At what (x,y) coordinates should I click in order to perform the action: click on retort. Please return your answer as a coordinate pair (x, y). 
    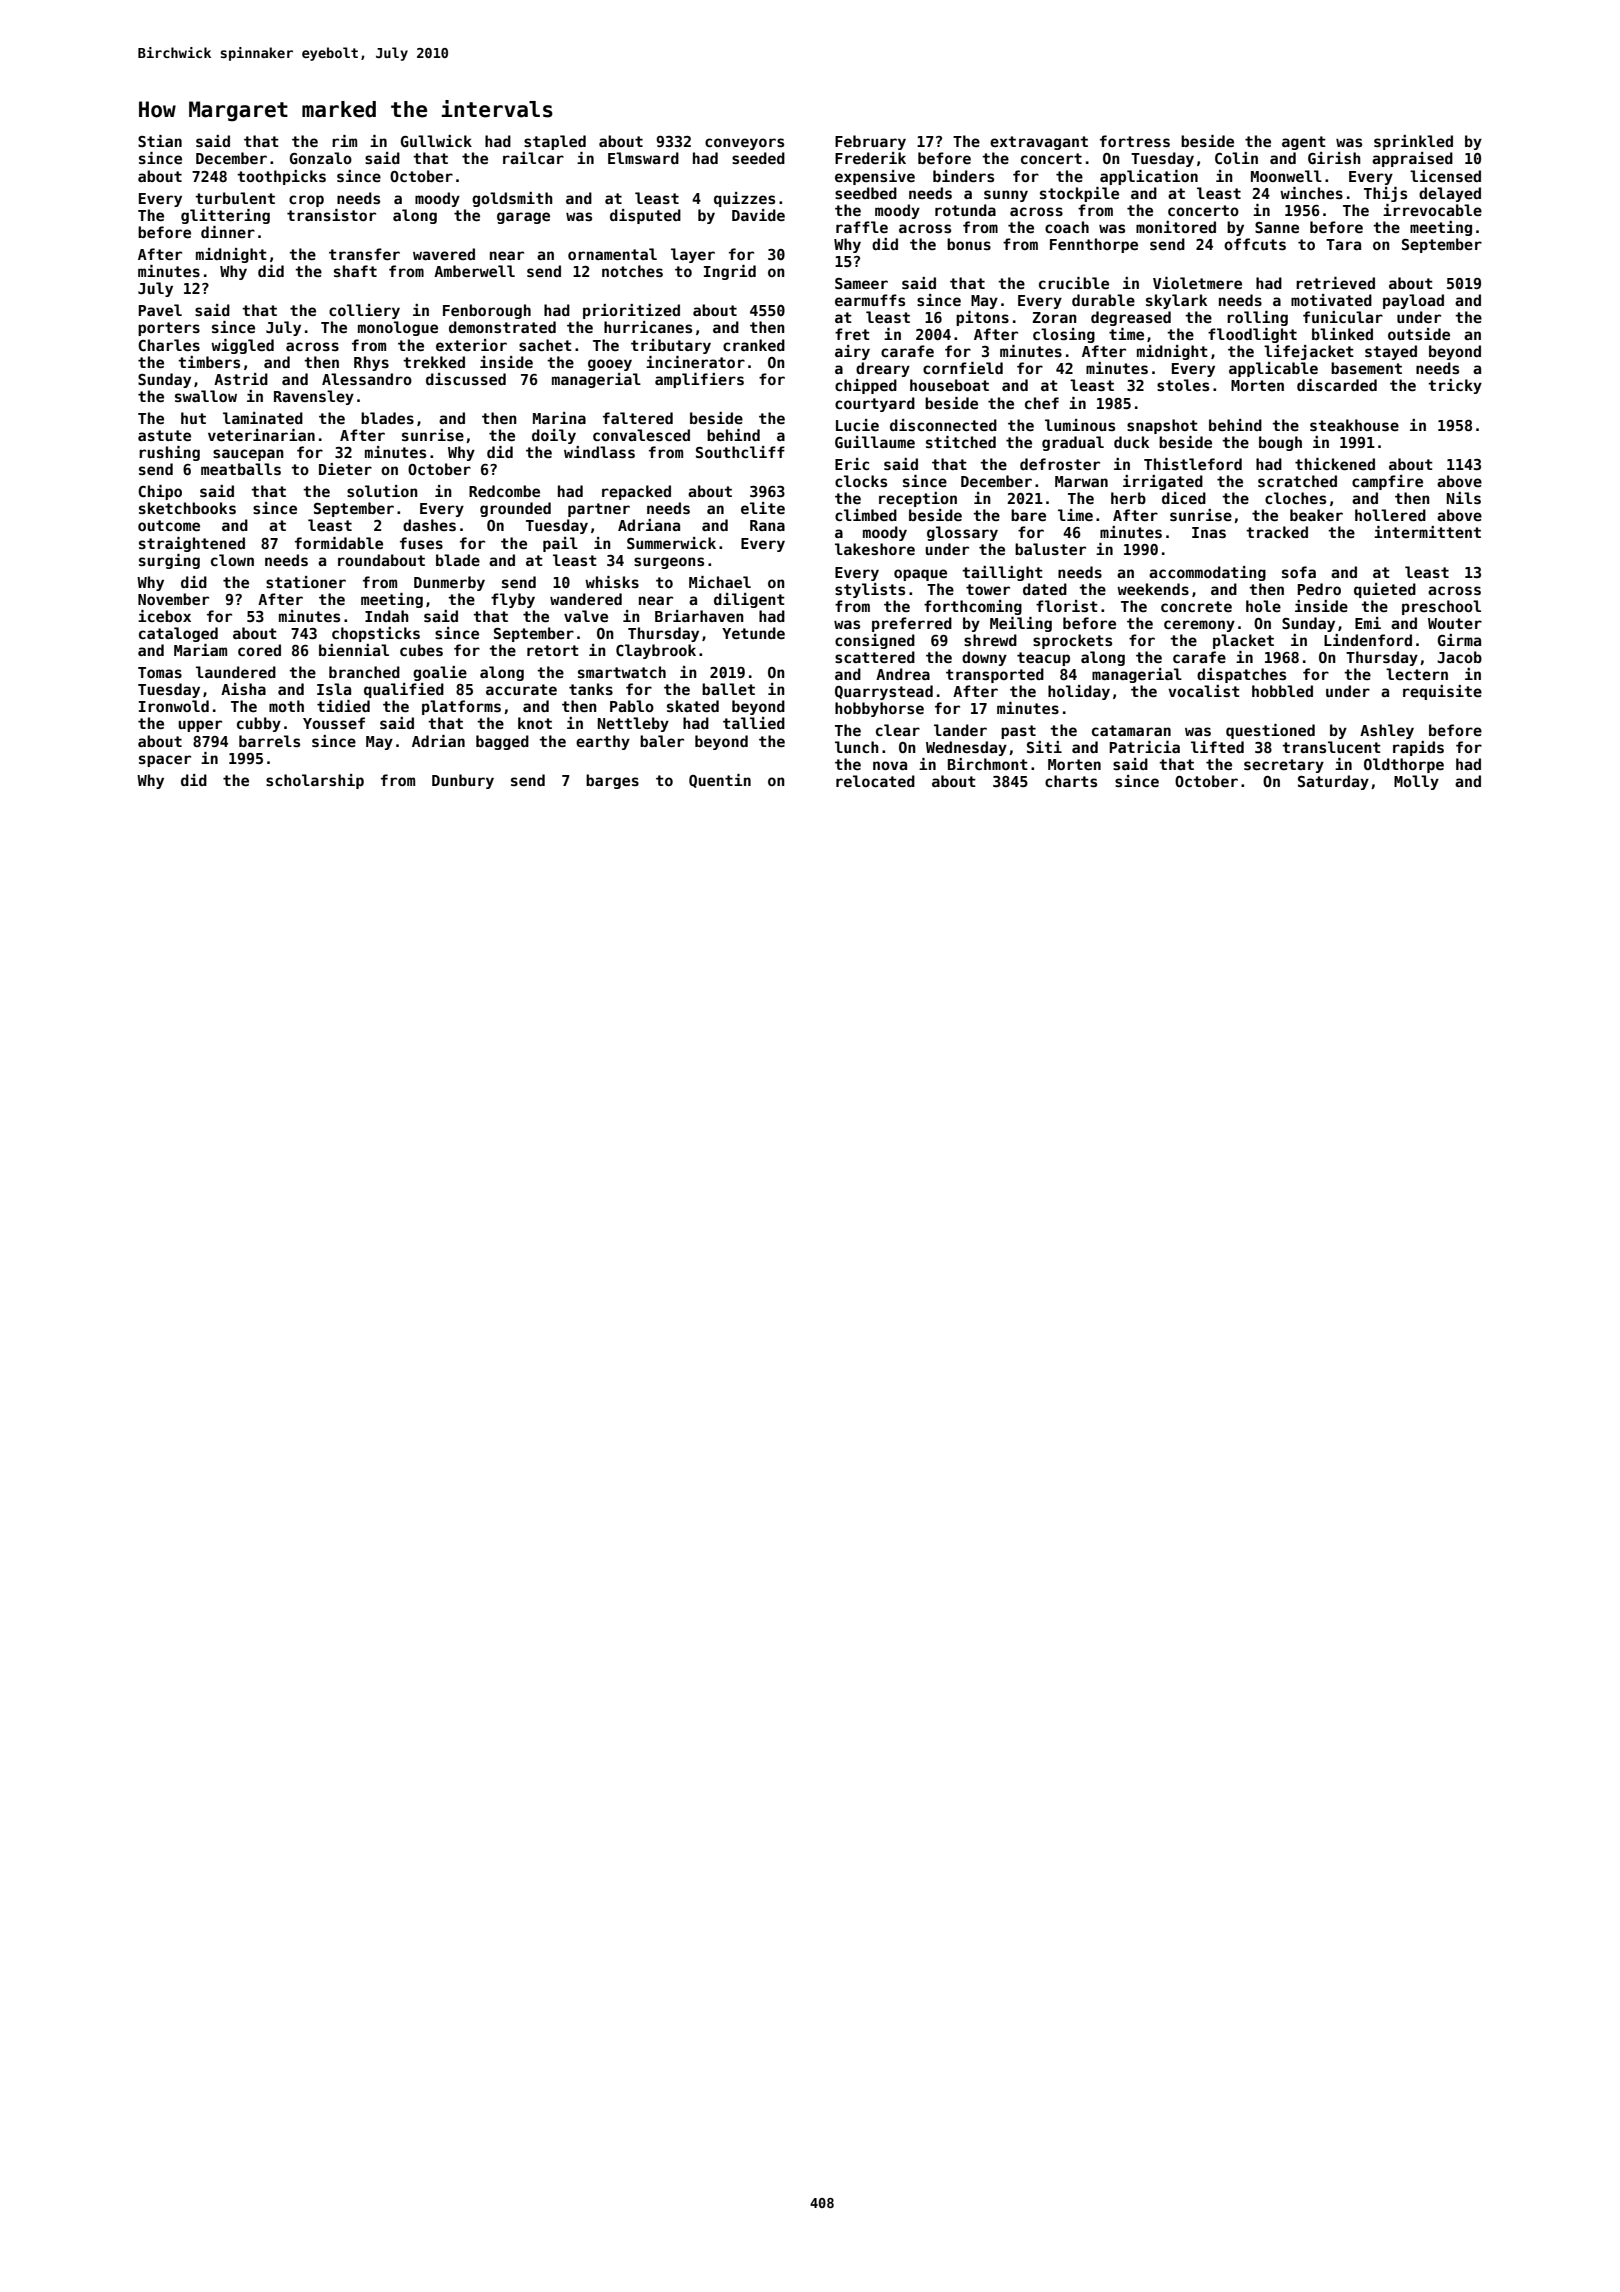
    Looking at the image, I should click on (553, 650).
